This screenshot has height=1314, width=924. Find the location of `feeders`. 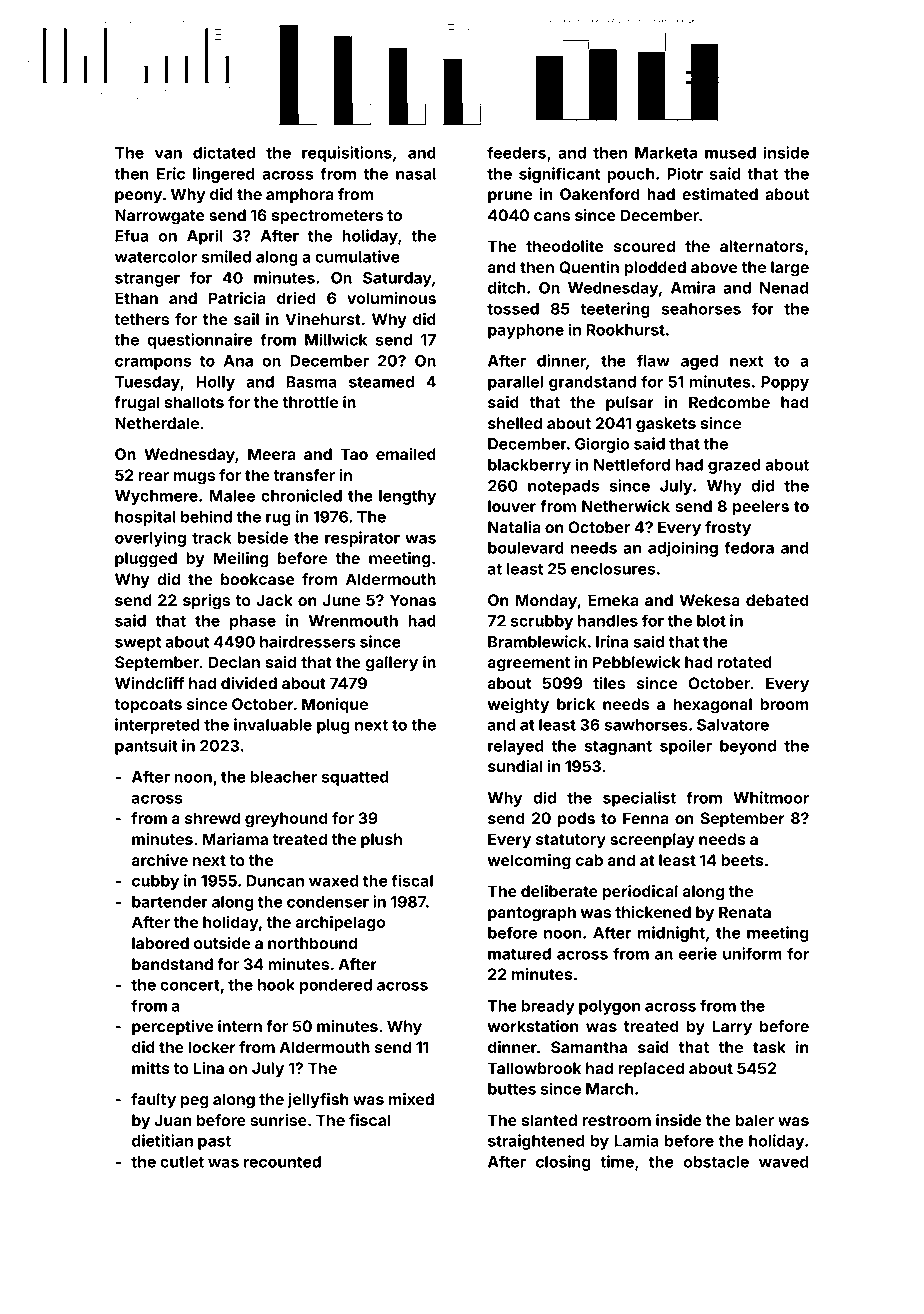

feeders is located at coordinates (516, 152).
